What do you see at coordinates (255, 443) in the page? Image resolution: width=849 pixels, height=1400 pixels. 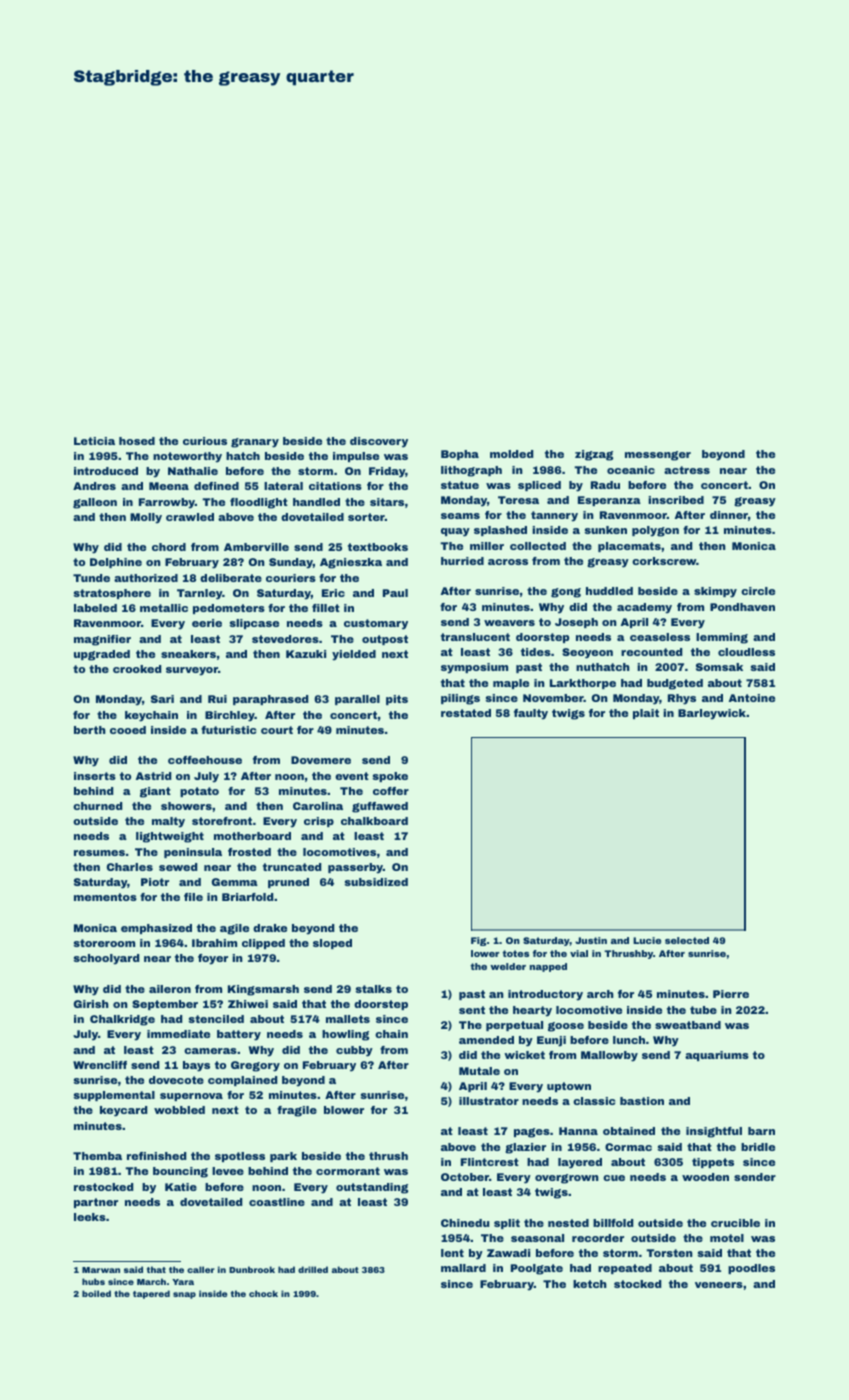 I see `granary` at bounding box center [255, 443].
